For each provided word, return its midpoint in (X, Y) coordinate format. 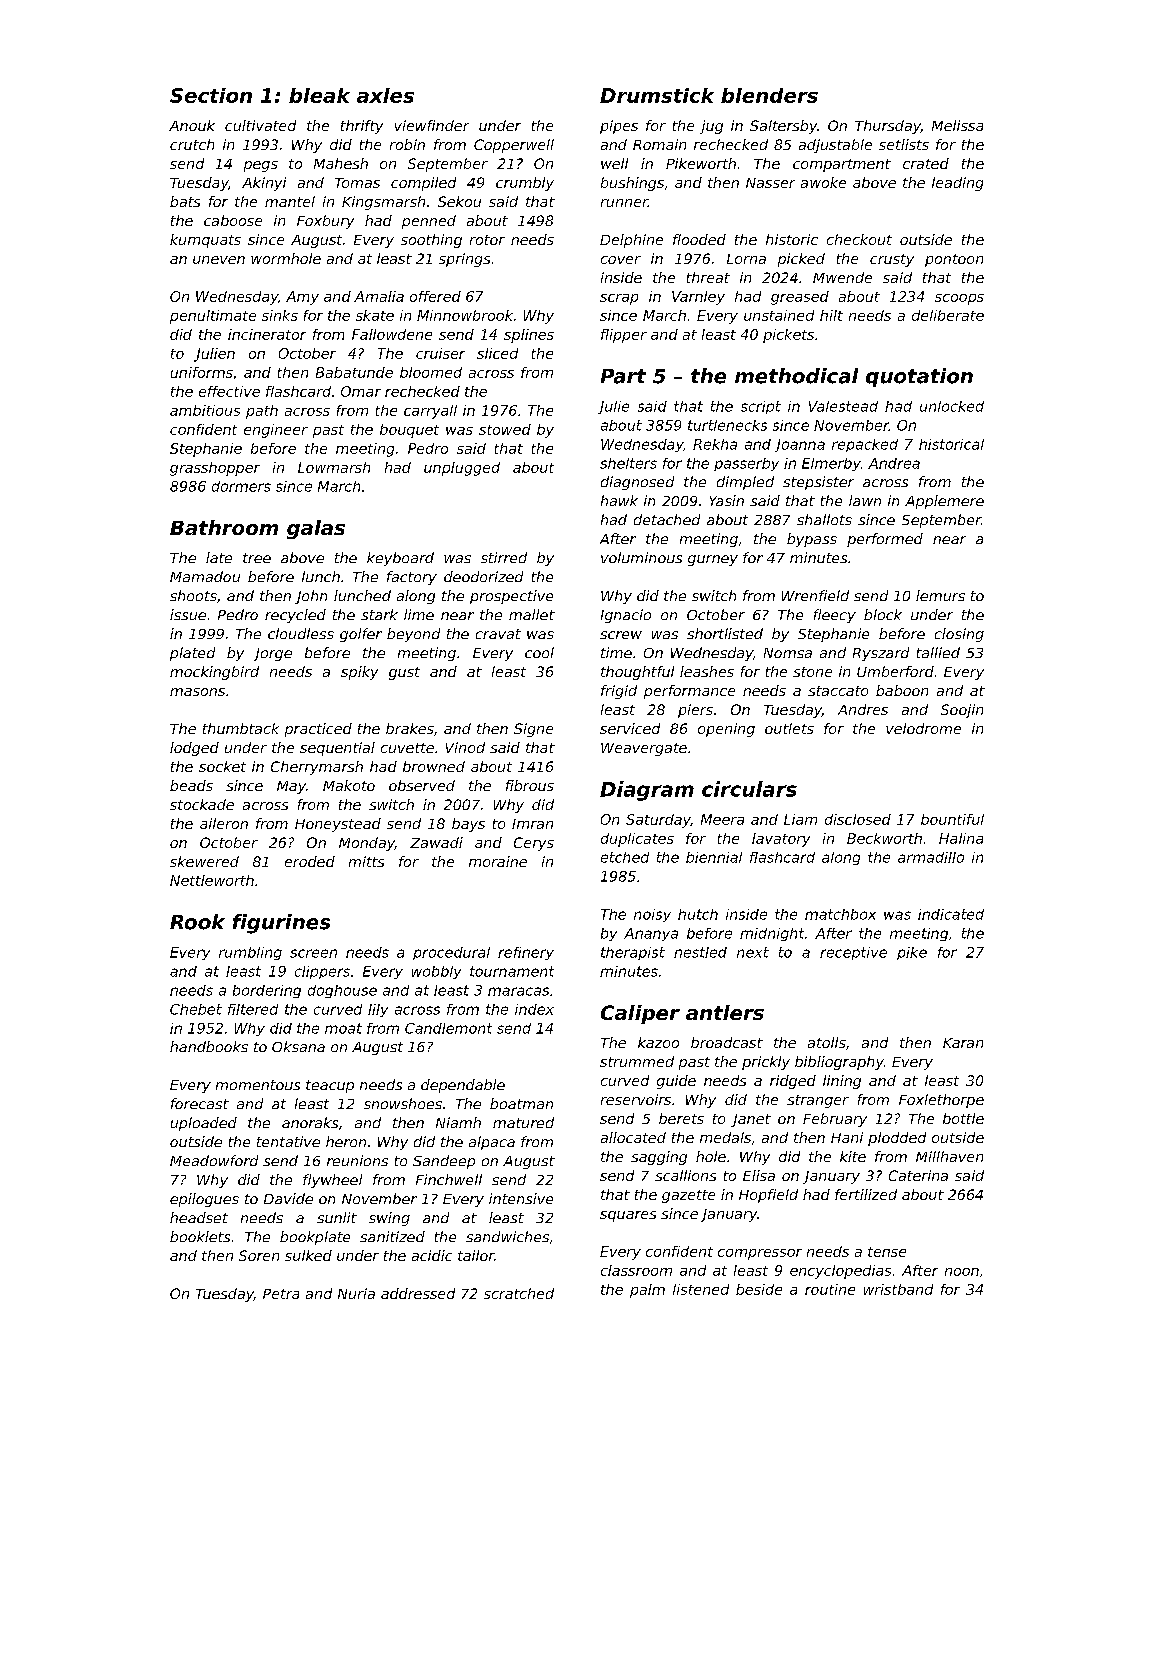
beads (191, 785)
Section (211, 95)
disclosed (858, 819)
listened (701, 1289)
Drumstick (657, 95)
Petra (281, 1294)
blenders (769, 95)
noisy (652, 915)
